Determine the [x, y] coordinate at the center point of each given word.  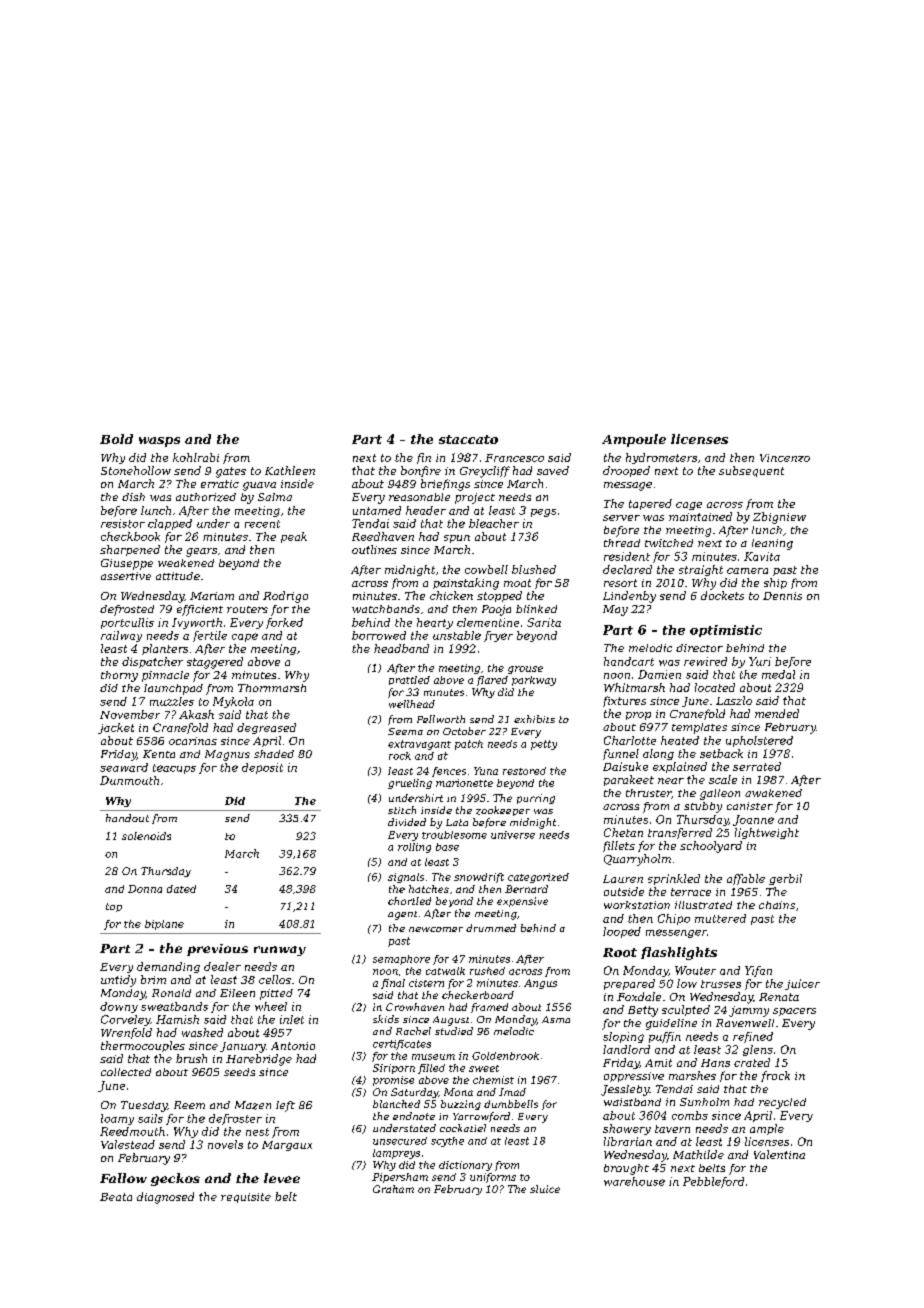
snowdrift [479, 878]
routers [247, 609]
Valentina [779, 1154]
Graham [393, 1189]
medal [778, 674]
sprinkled [674, 879]
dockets [722, 595]
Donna [145, 889]
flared [492, 681]
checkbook [130, 536]
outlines [374, 549]
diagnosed [165, 1198]
